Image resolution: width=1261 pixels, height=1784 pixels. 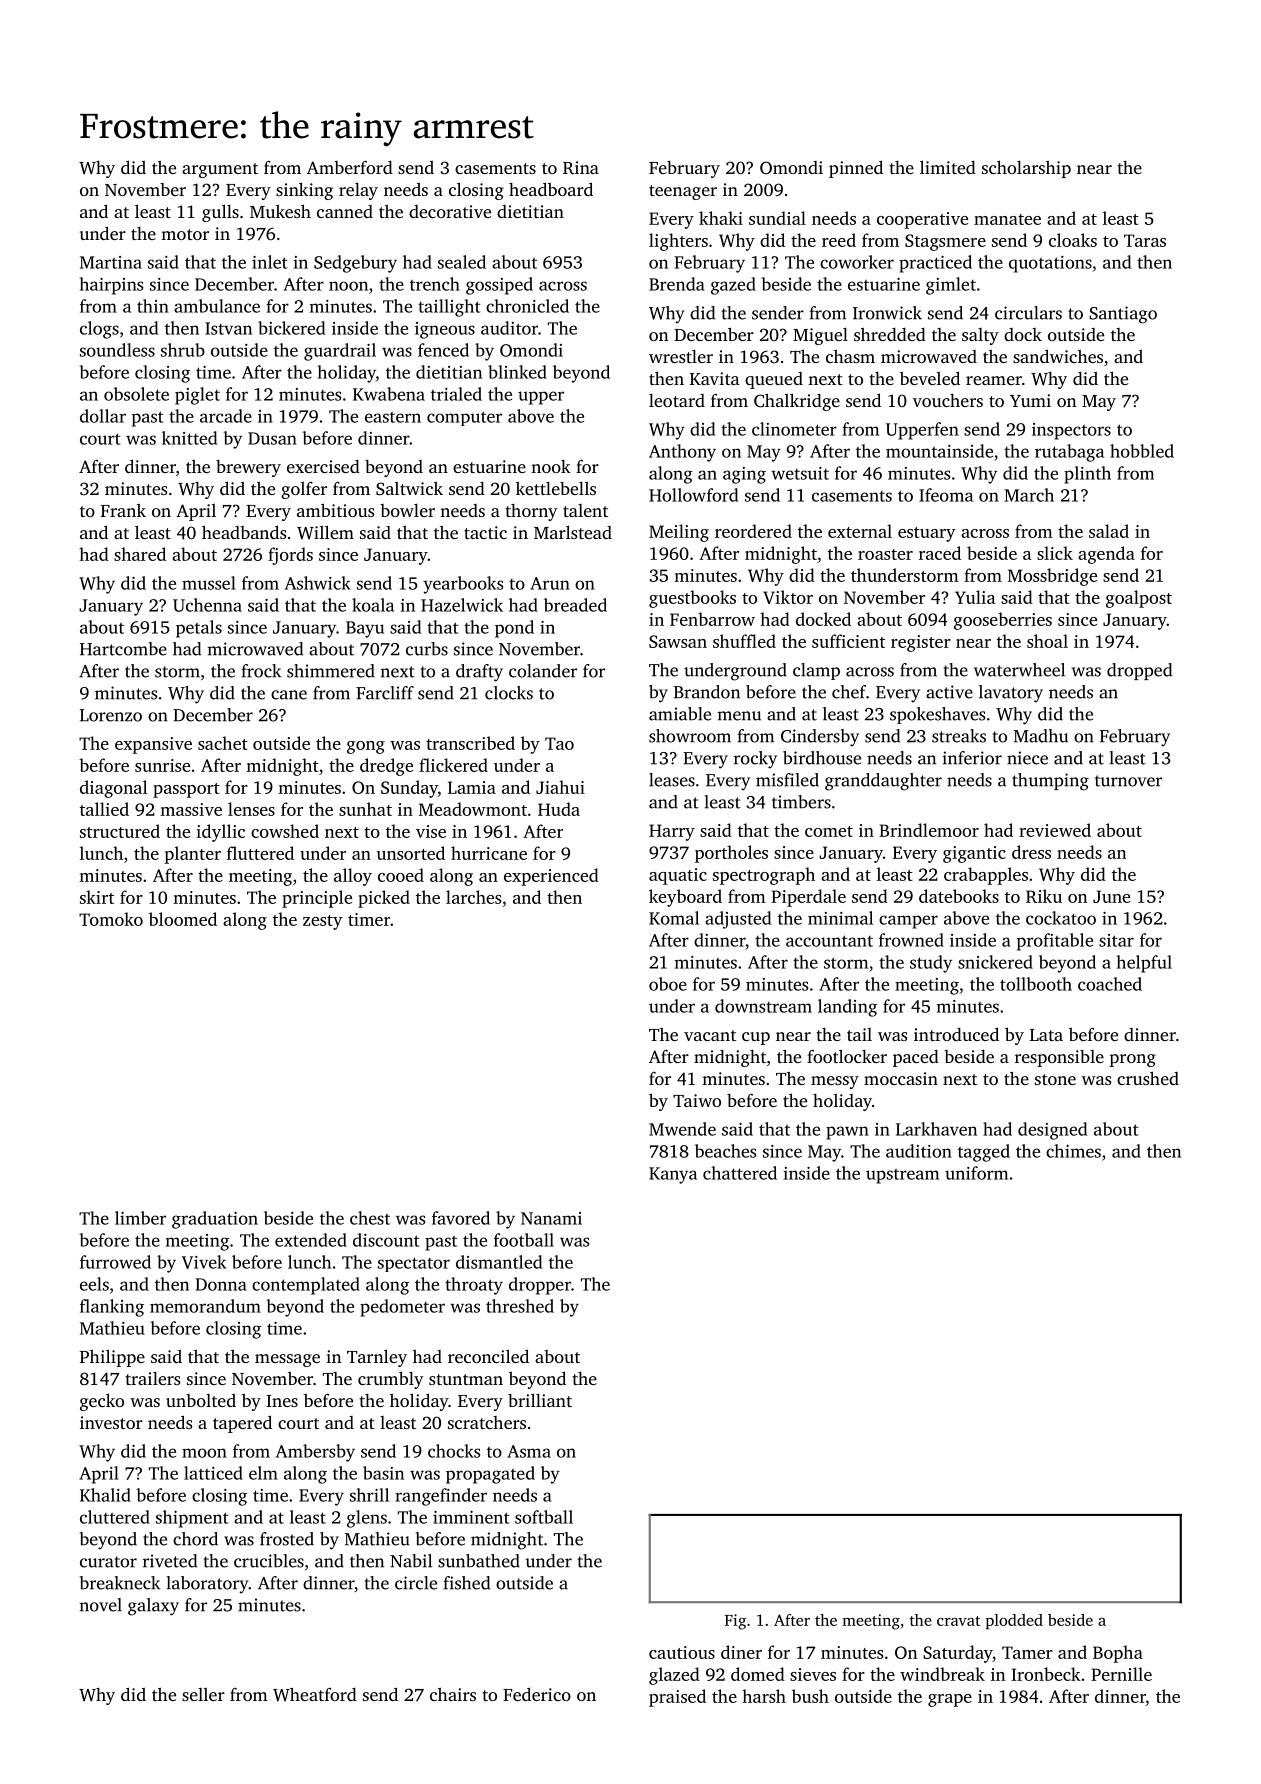 I want to click on sunbathed, so click(x=479, y=1561).
